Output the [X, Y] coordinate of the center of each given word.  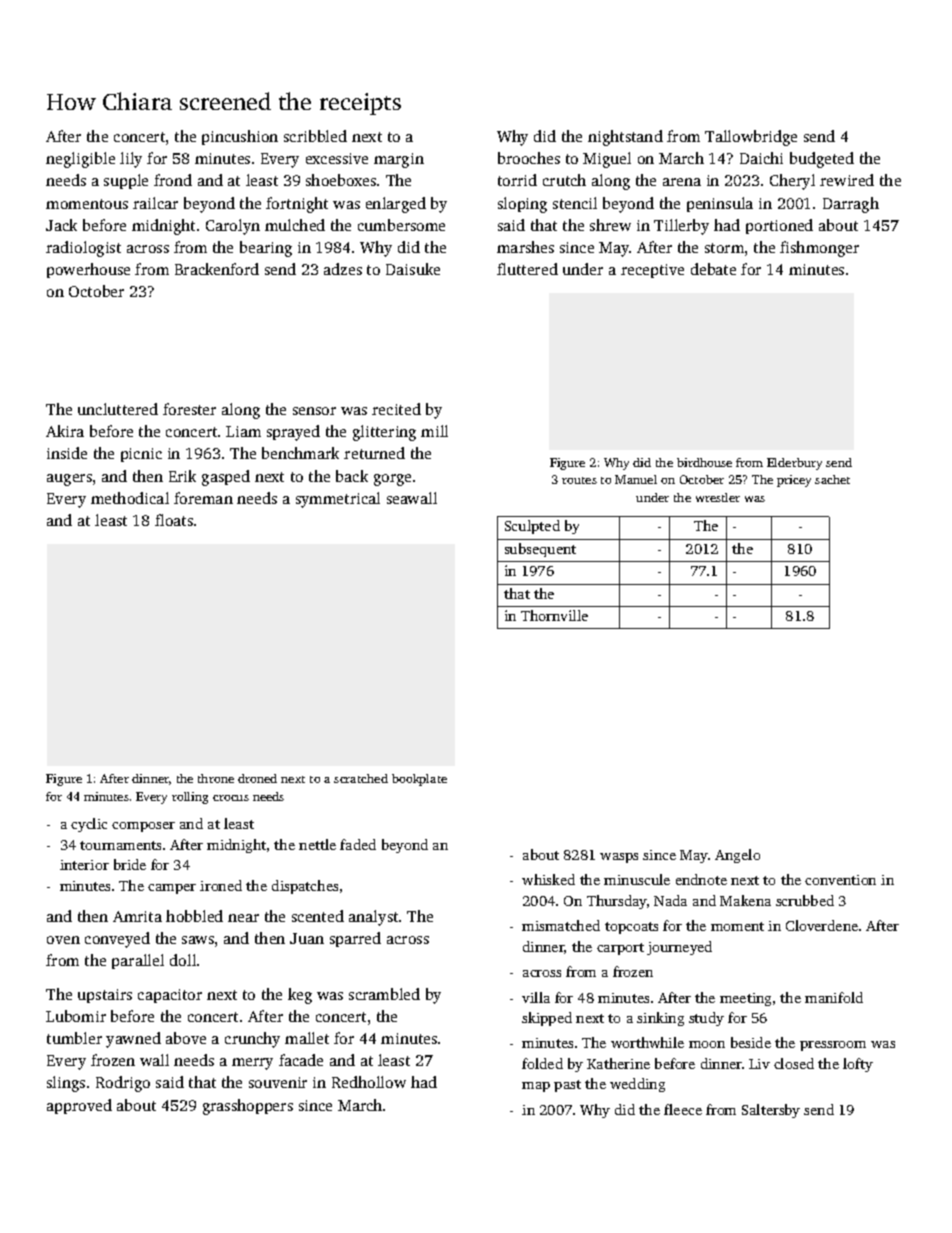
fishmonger [819, 249]
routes [579, 480]
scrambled [384, 994]
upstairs [105, 996]
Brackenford [217, 269]
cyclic [89, 825]
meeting [745, 999]
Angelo [737, 856]
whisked [548, 879]
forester [189, 409]
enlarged [396, 205]
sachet [832, 479]
